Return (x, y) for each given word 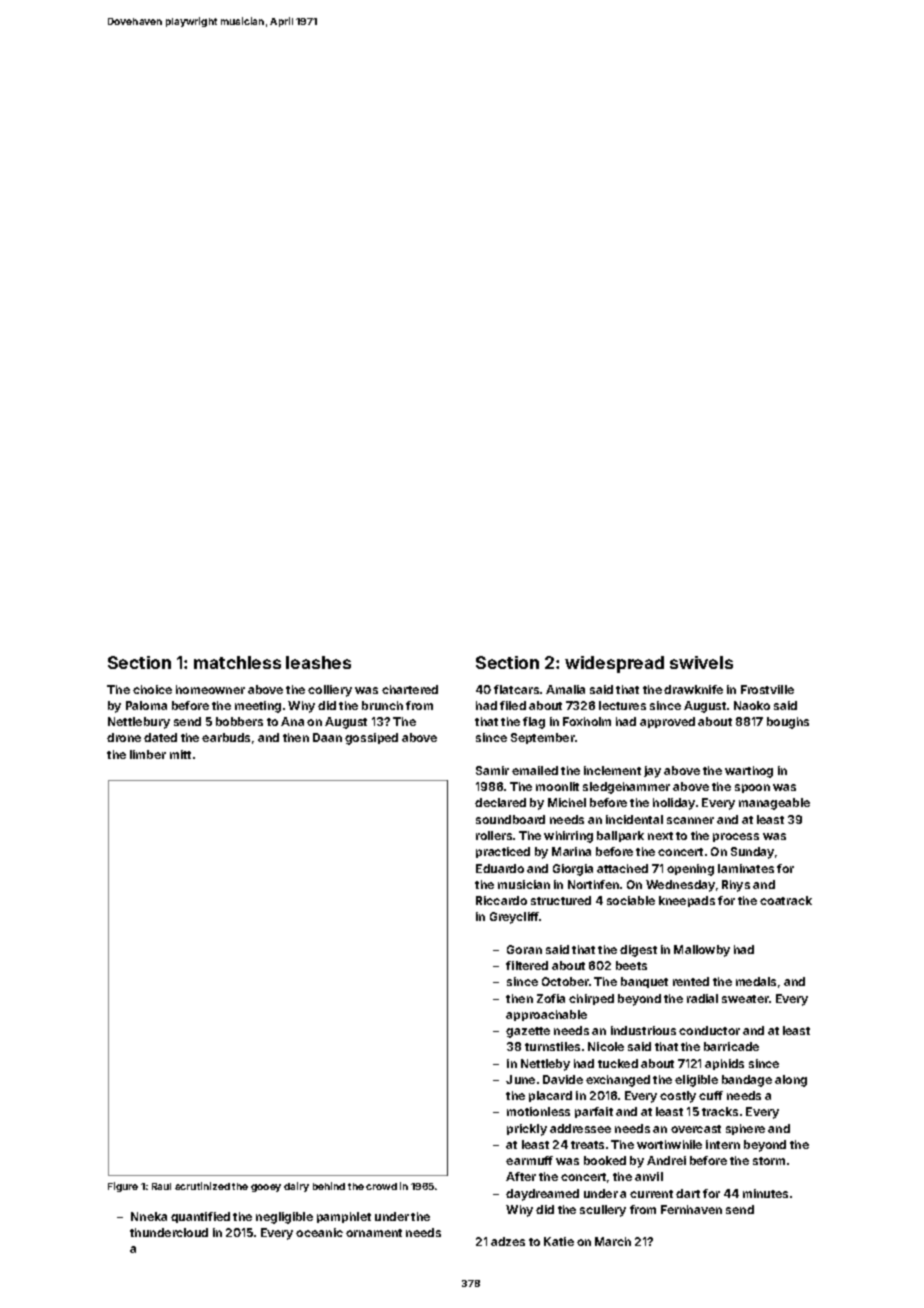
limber (148, 754)
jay (652, 772)
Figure (123, 1187)
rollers (494, 835)
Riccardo (501, 900)
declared (500, 802)
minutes (765, 1193)
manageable (774, 804)
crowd (381, 1186)
